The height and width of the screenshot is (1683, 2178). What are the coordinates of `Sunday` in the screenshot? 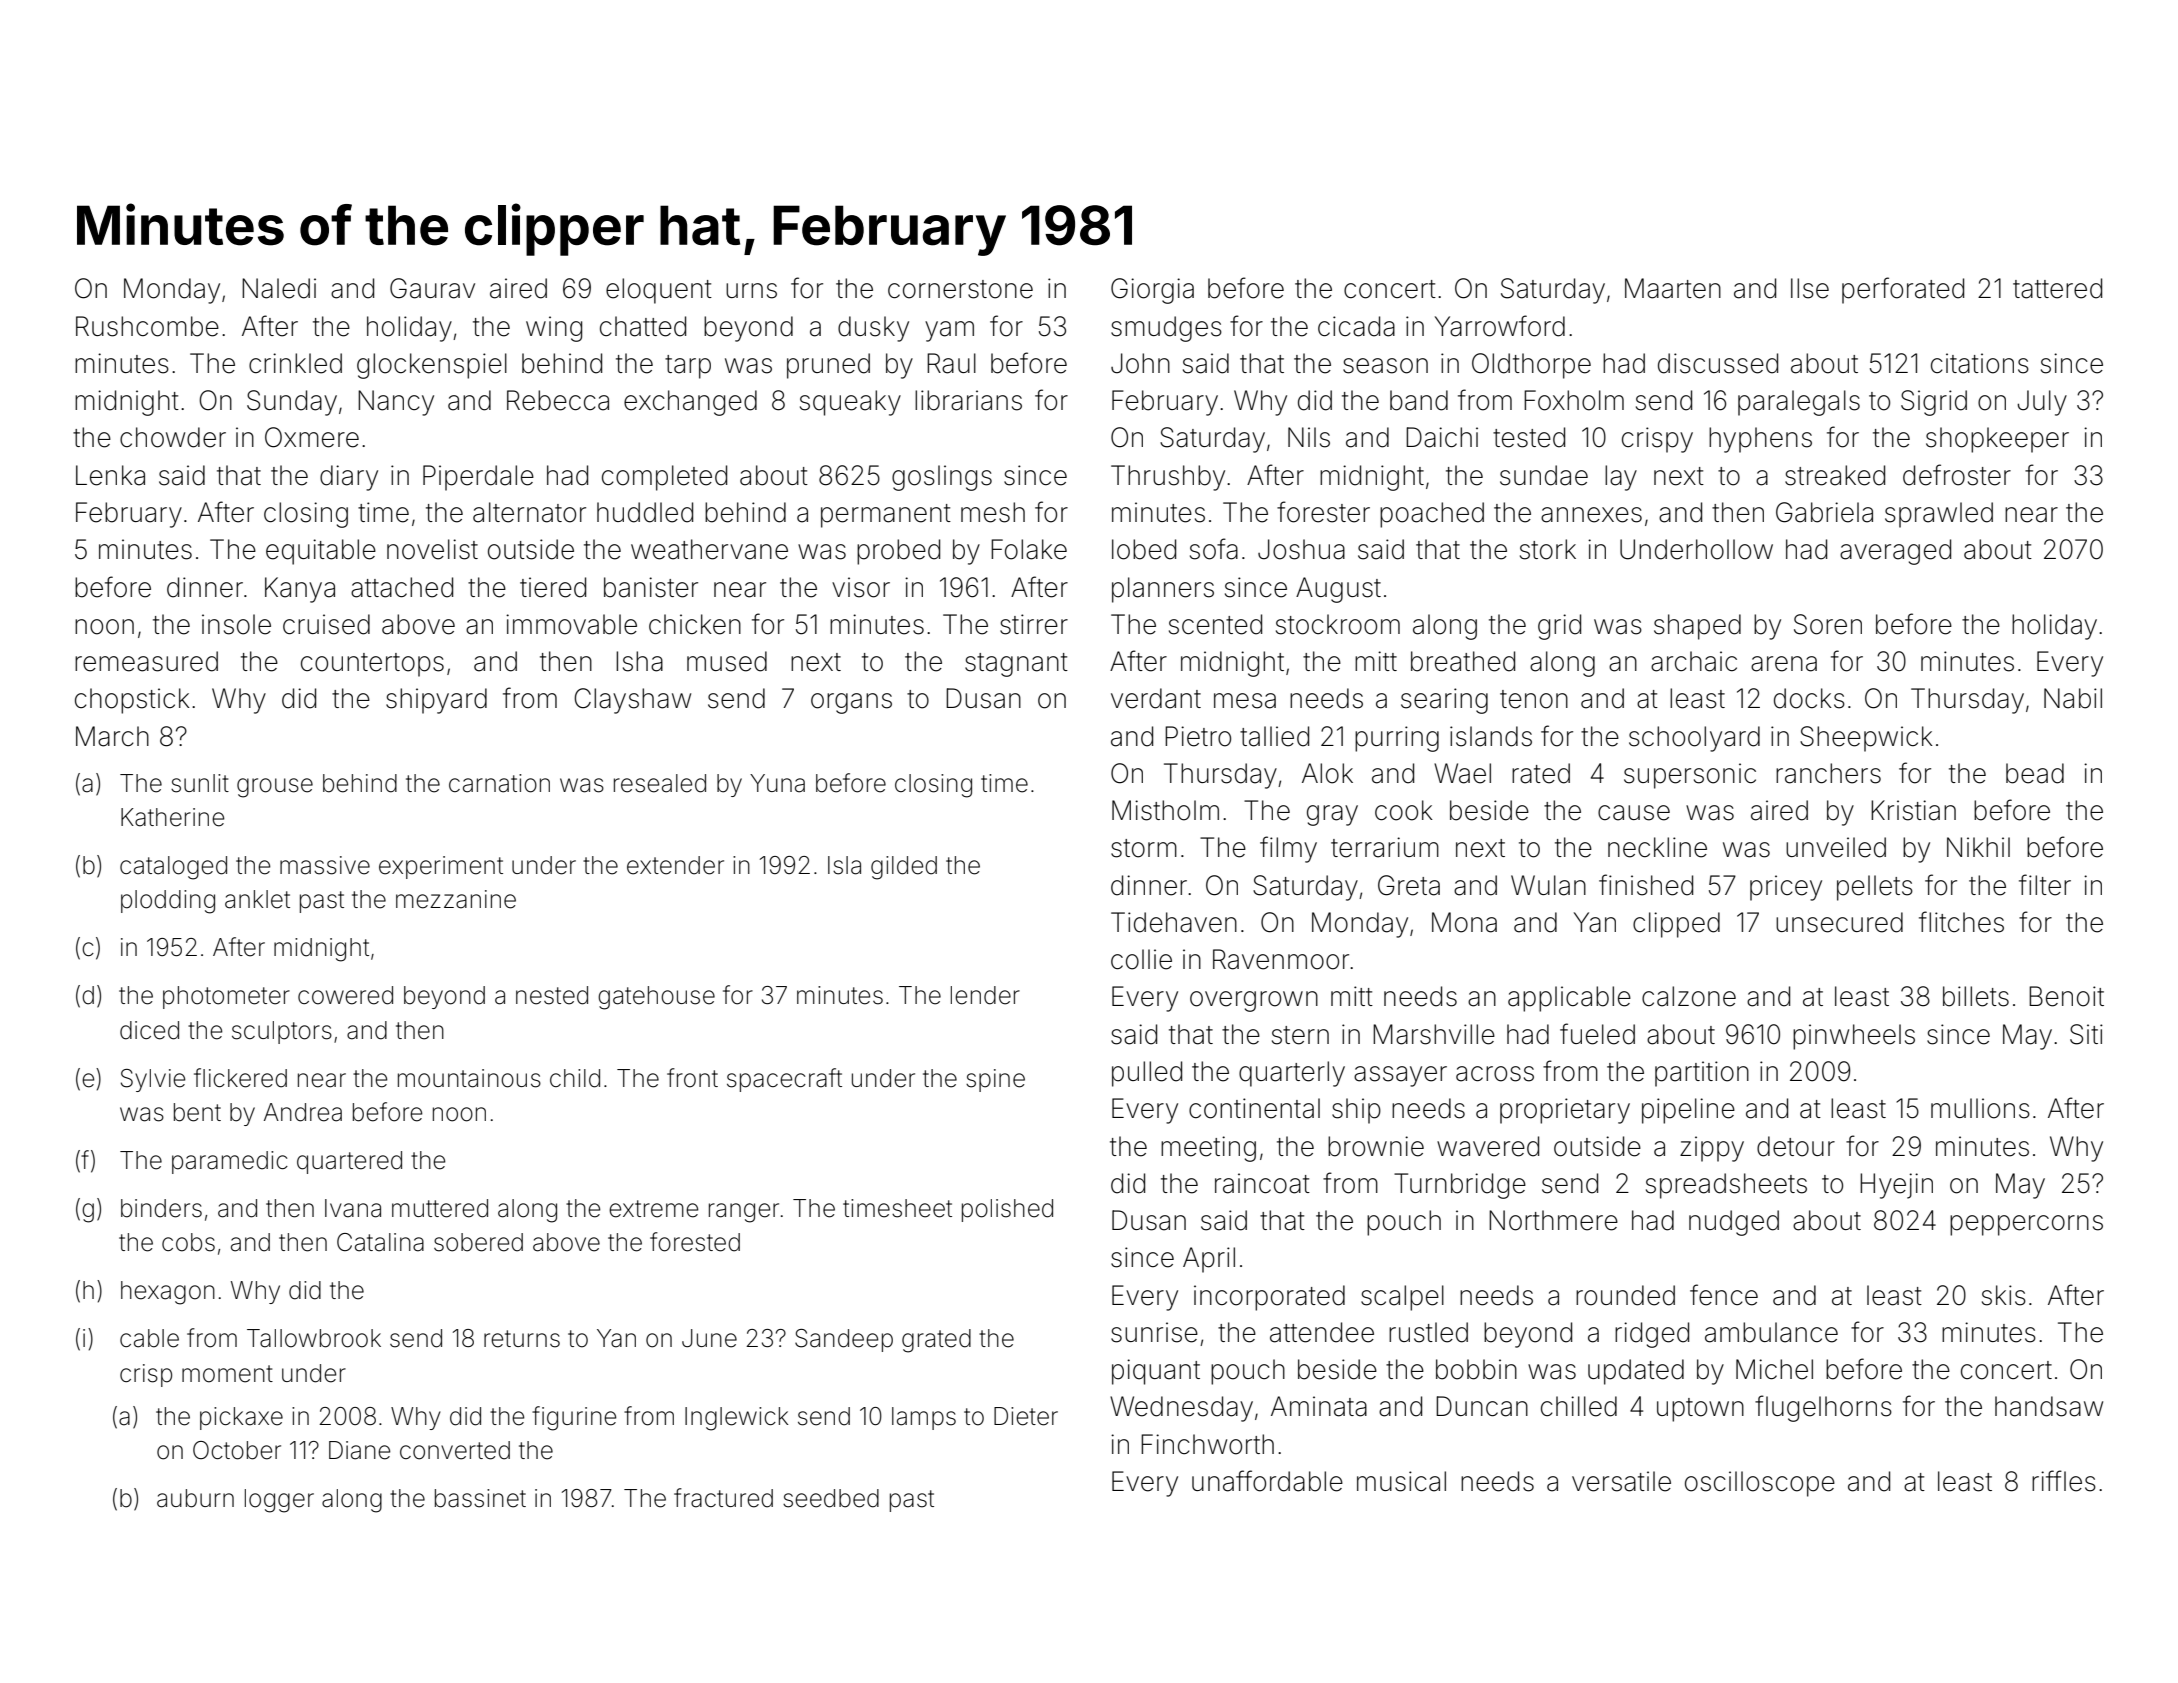 It's located at (292, 403).
